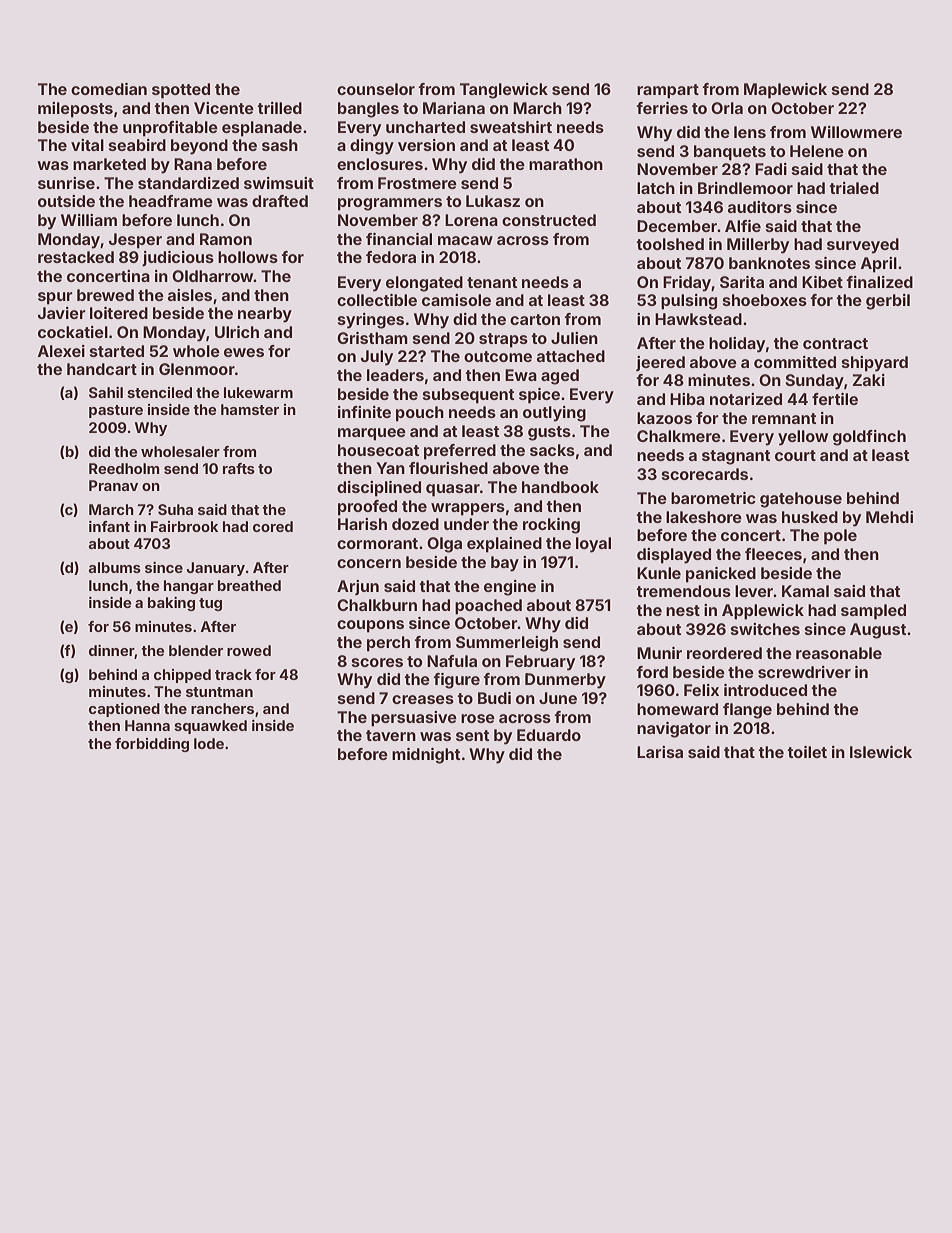 Image resolution: width=952 pixels, height=1233 pixels. Describe the element at coordinates (656, 188) in the screenshot. I see `latch` at that location.
